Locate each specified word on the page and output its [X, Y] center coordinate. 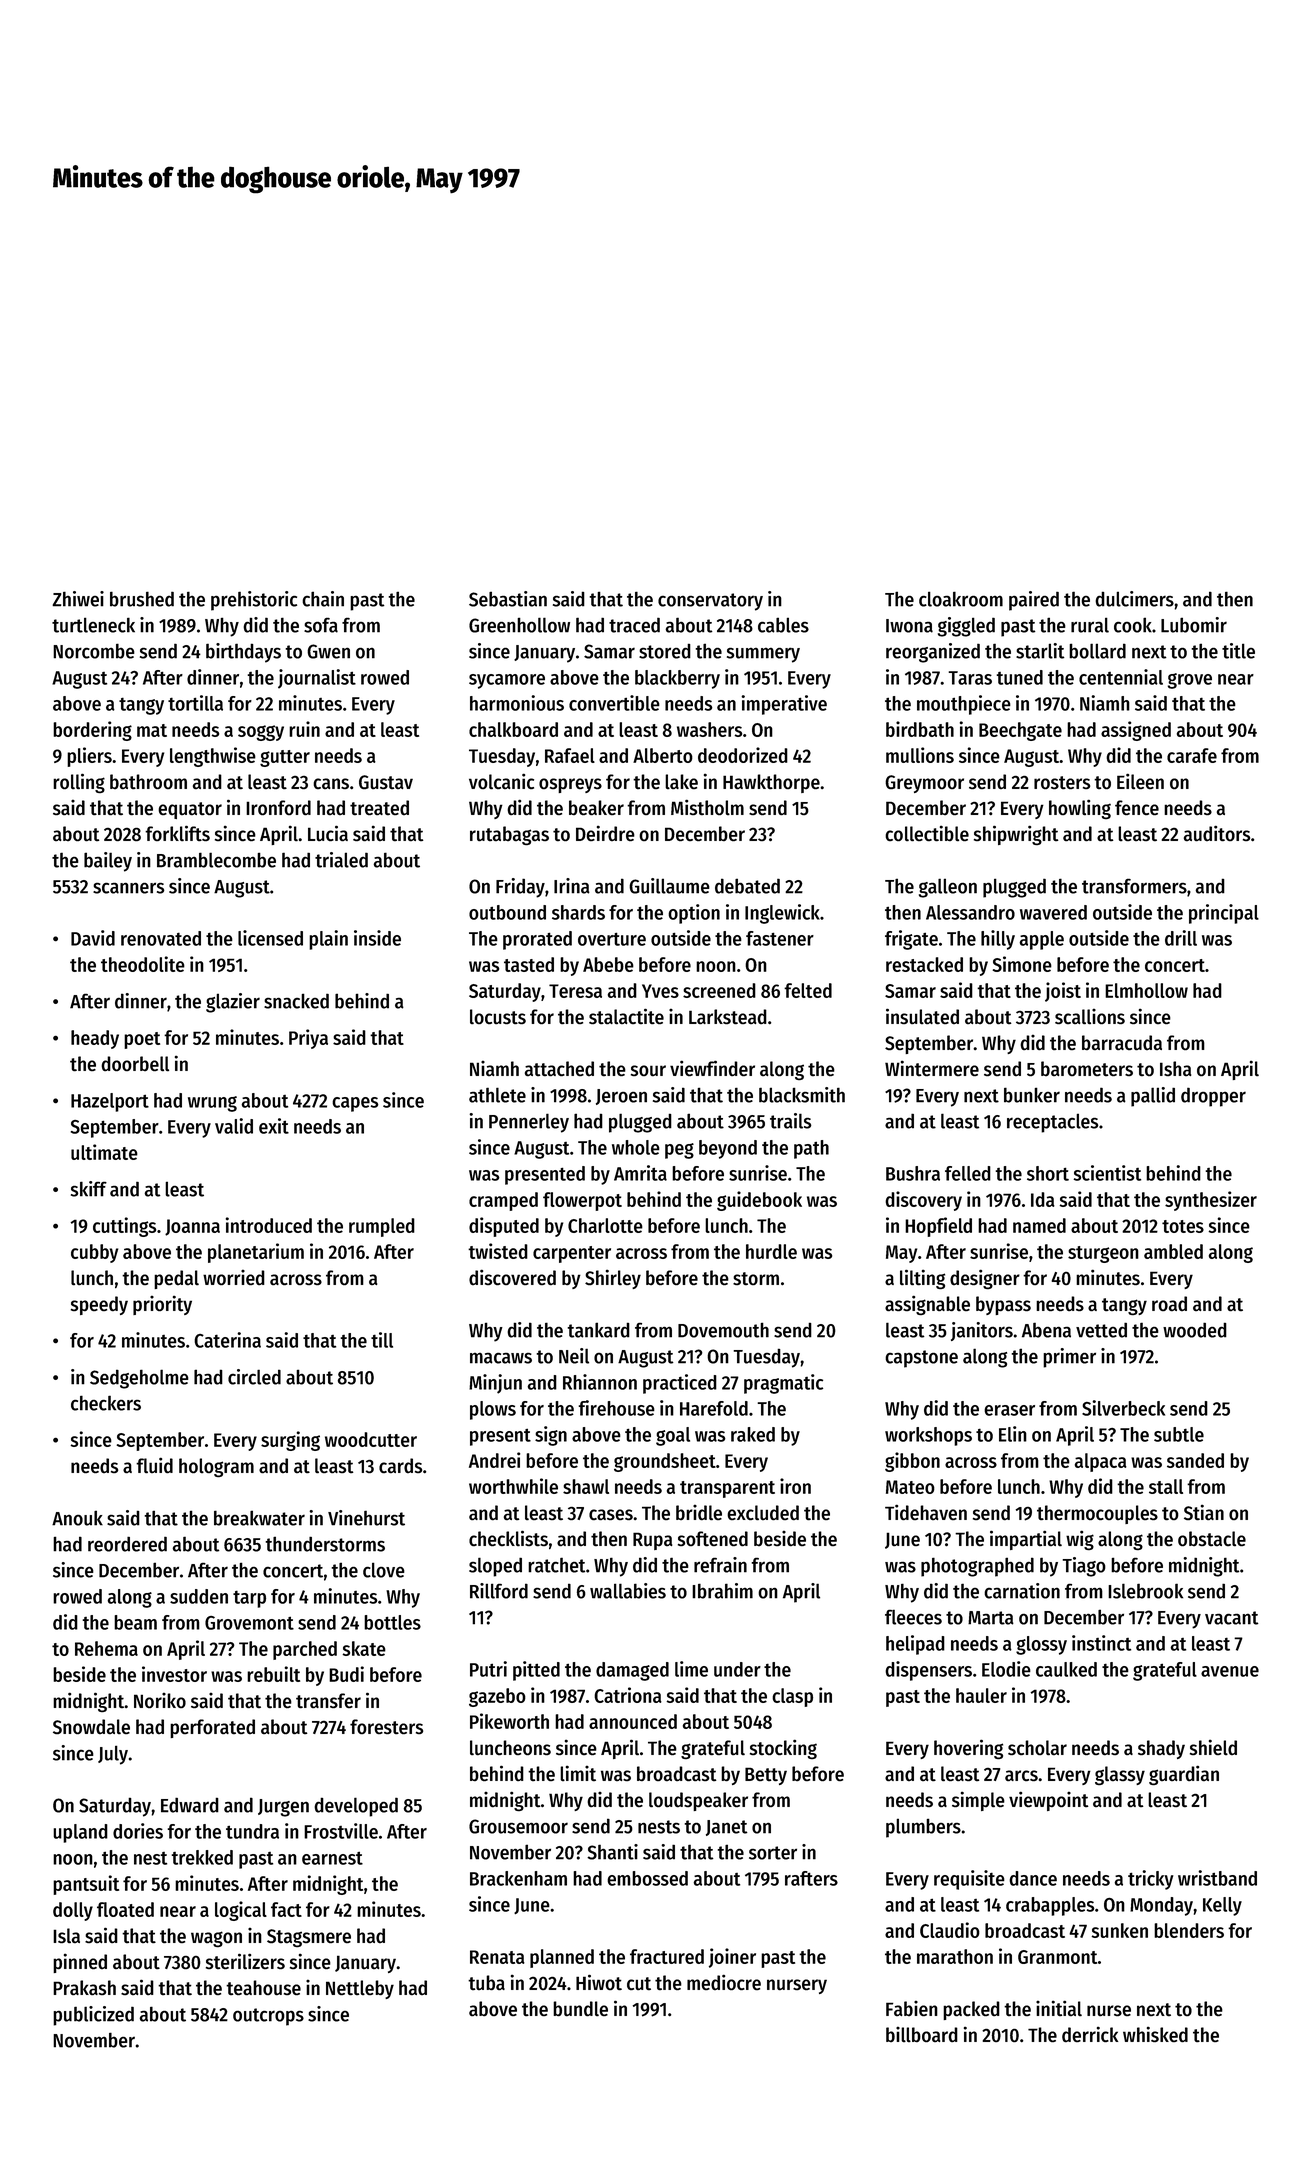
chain [323, 599]
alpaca [1101, 1462]
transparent [727, 1489]
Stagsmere [309, 1938]
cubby [94, 1253]
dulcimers [1134, 599]
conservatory [710, 602]
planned [562, 1958]
